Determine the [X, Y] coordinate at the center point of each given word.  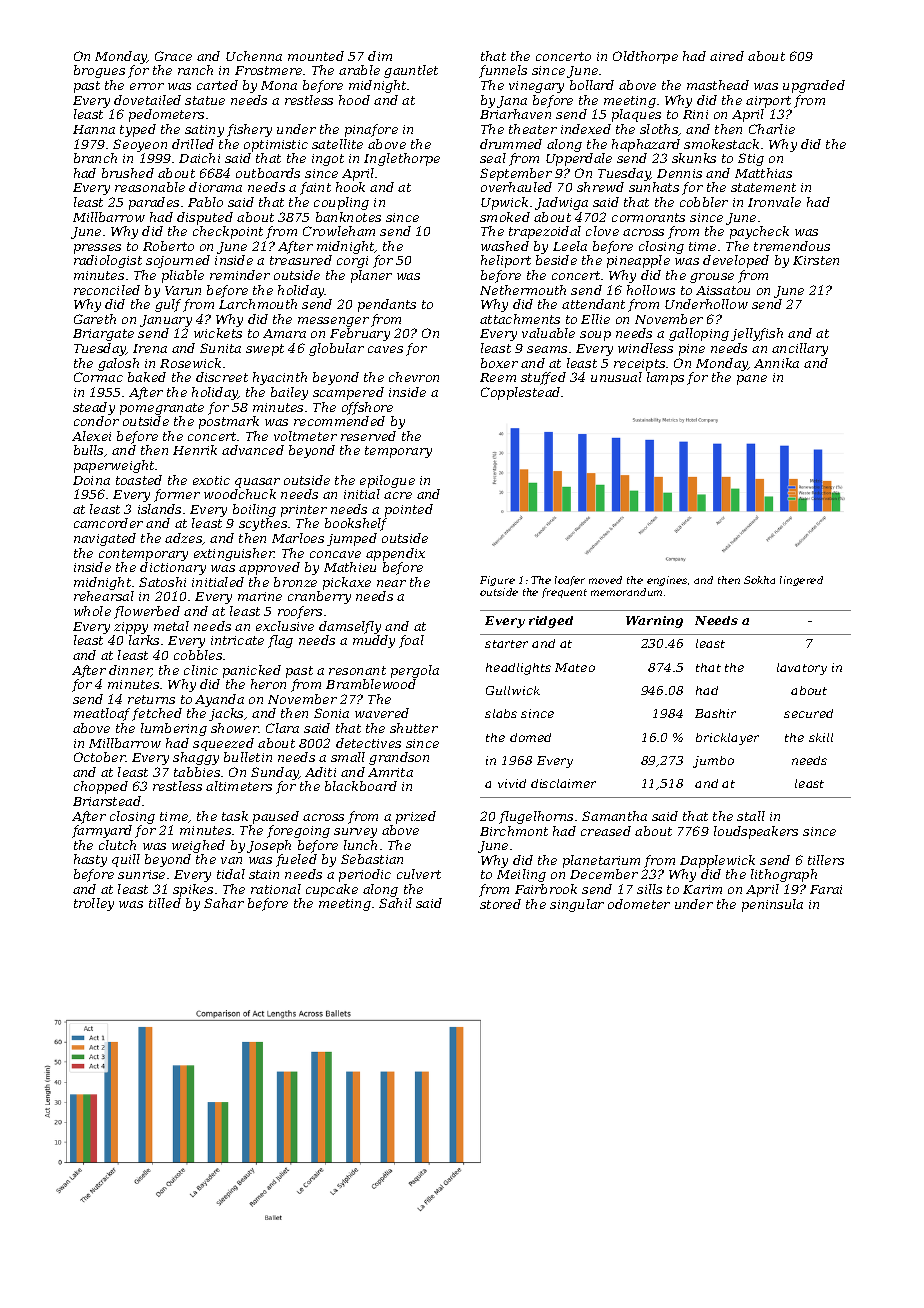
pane [752, 380]
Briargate [103, 335]
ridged [551, 622]
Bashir [715, 713]
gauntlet [411, 71]
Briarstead [107, 801]
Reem [498, 377]
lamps [665, 378]
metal [171, 626]
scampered [348, 393]
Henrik [195, 450]
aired [727, 56]
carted [217, 85]
